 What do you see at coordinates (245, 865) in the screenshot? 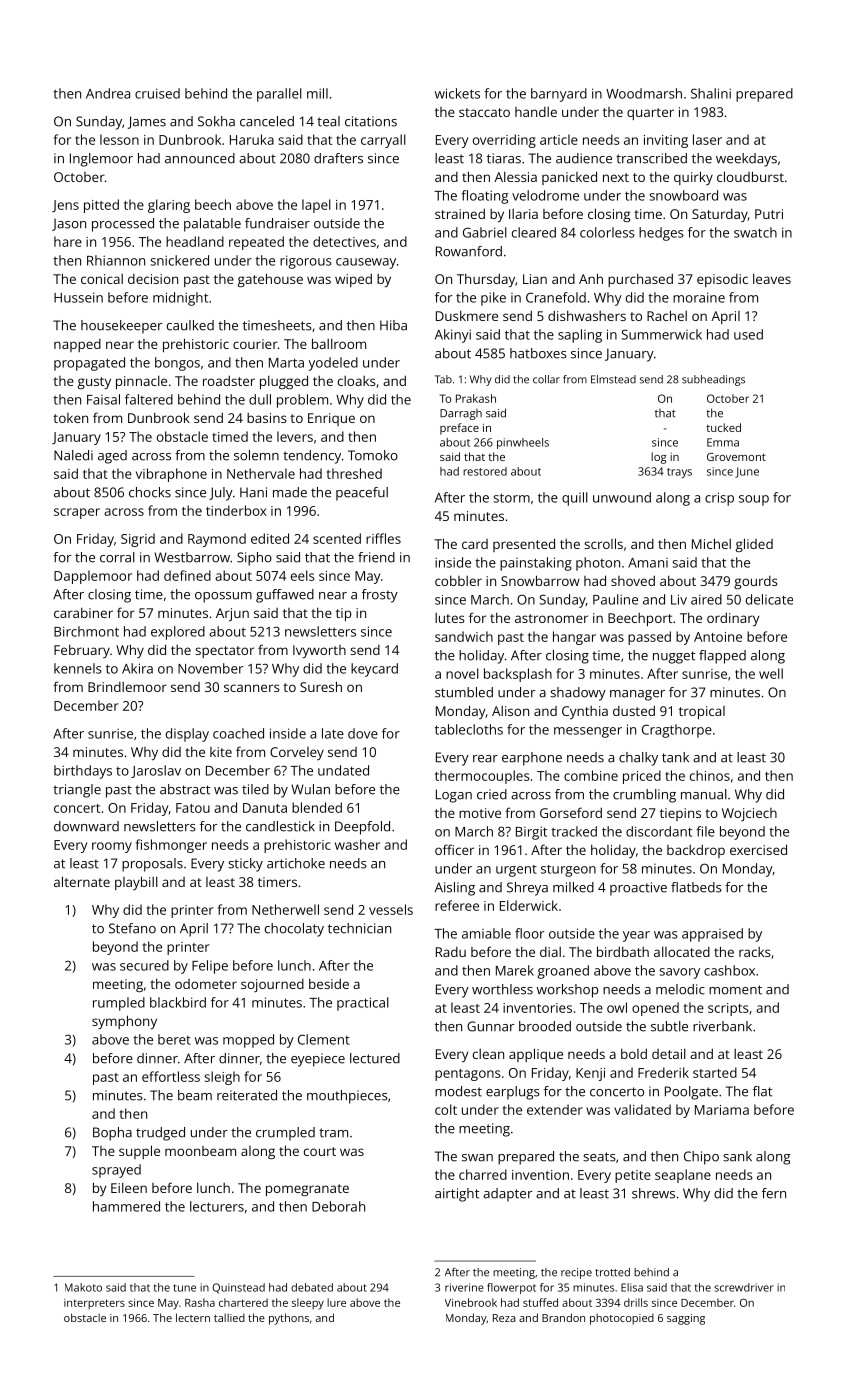
I see `sticky` at bounding box center [245, 865].
